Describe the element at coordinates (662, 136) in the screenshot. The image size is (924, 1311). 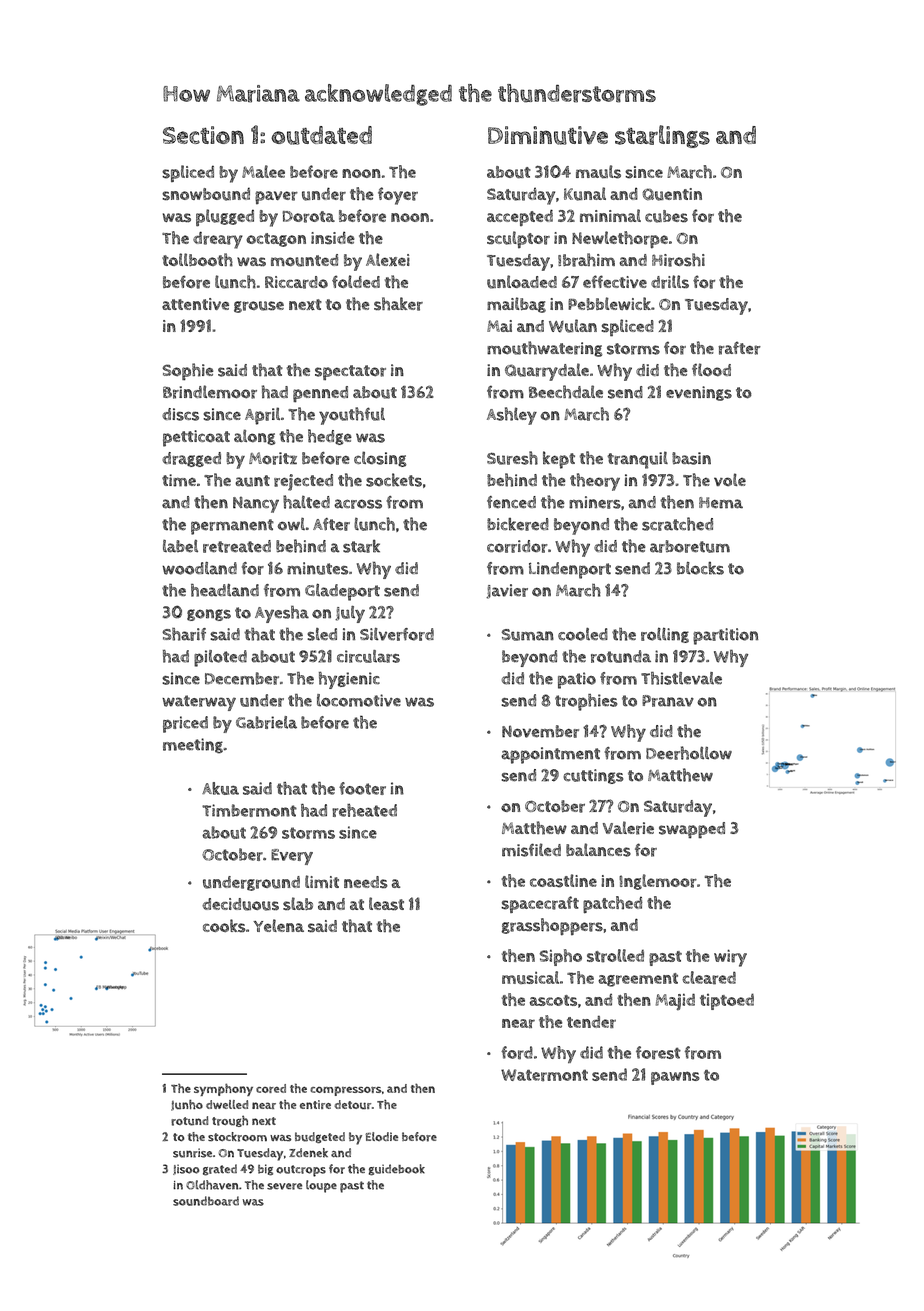
I see `starlings` at that location.
